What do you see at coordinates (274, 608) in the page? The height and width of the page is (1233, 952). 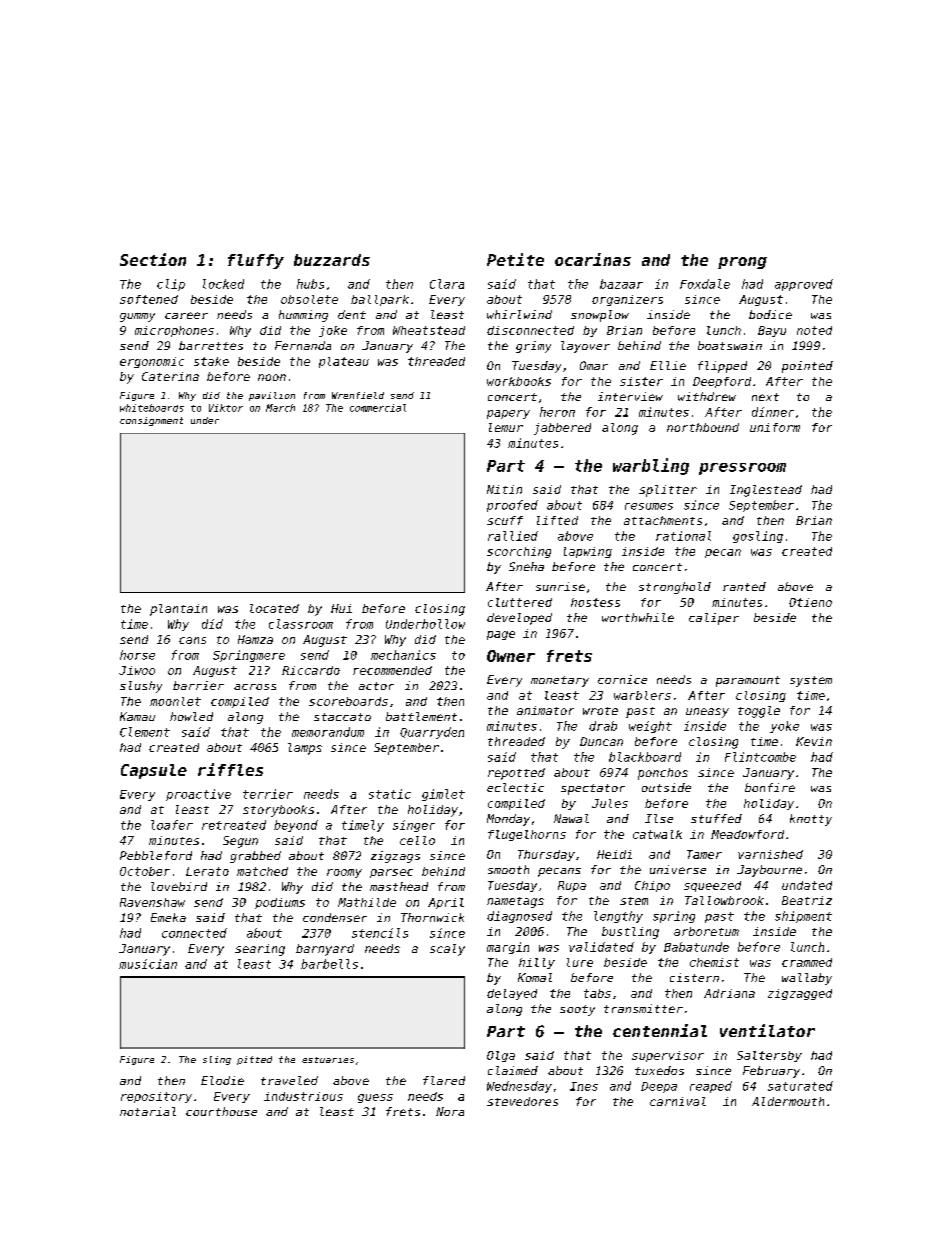 I see `located` at bounding box center [274, 608].
